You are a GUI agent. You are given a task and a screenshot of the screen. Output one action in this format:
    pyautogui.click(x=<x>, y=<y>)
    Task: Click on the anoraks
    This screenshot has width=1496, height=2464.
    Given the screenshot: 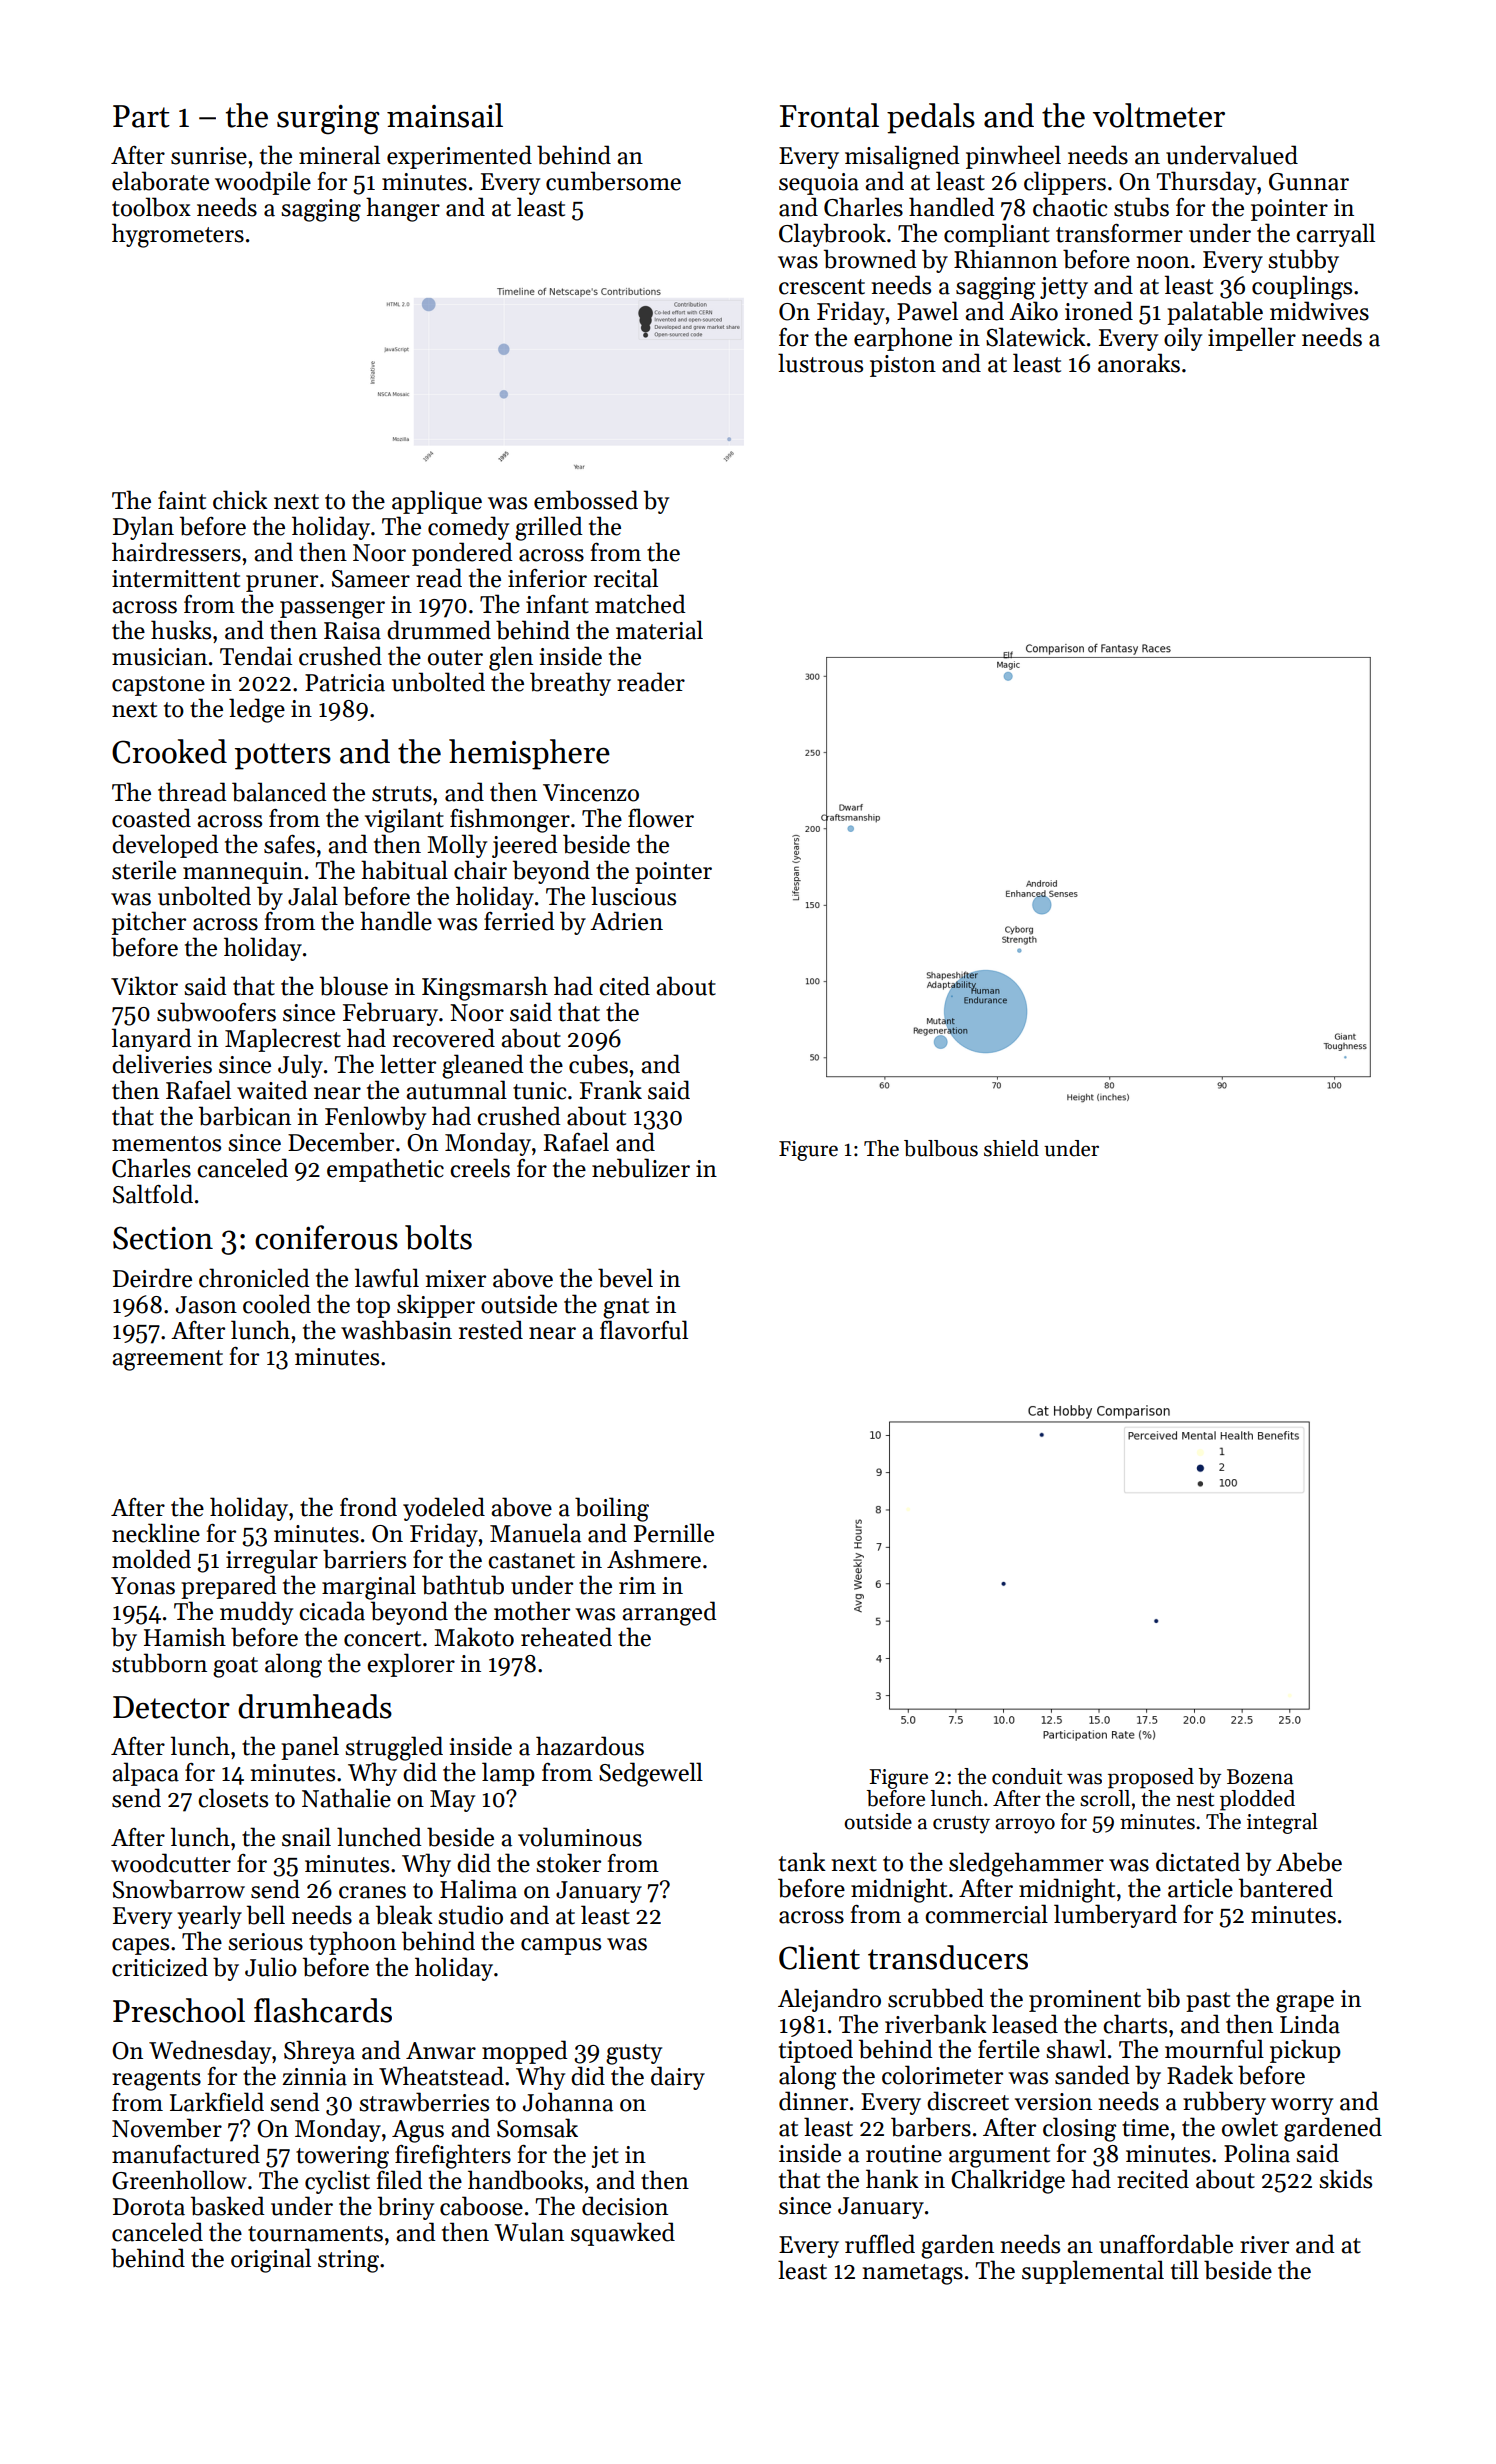 What is the action you would take?
    pyautogui.click(x=1139, y=363)
